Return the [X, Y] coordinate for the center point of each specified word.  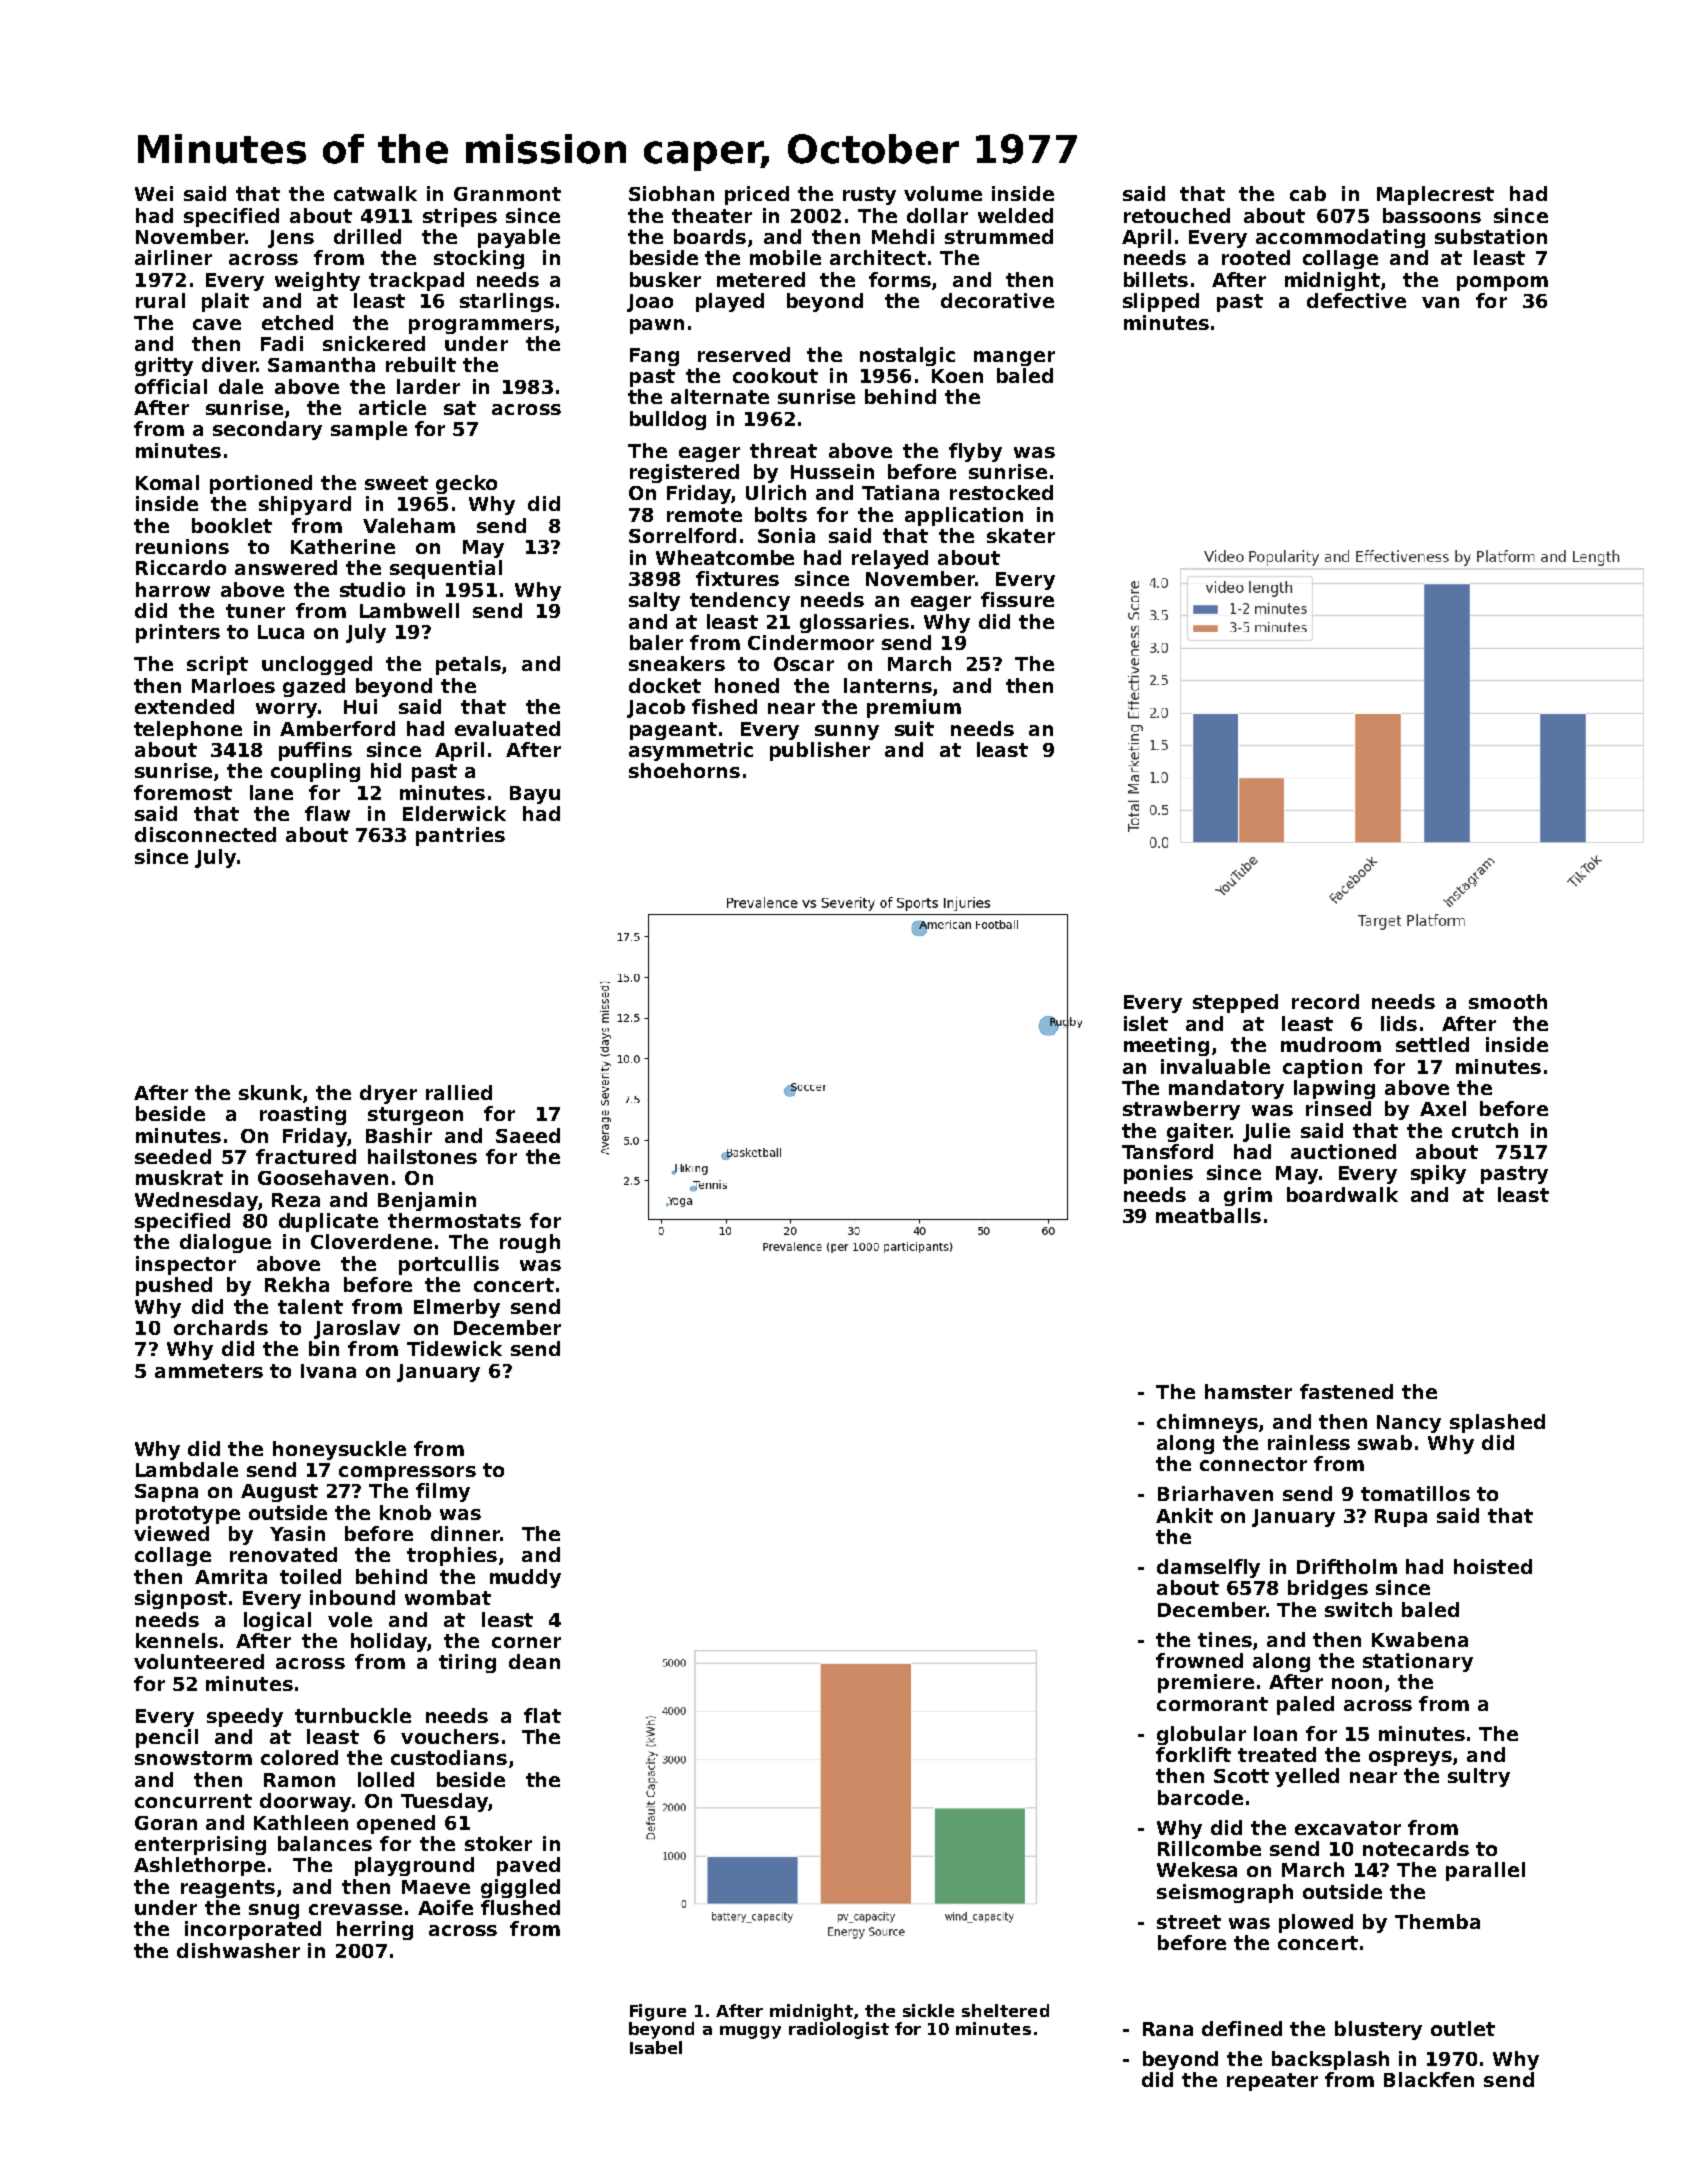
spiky [1438, 1174]
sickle [928, 2010]
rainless [1309, 1442]
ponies [1158, 1174]
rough [530, 1243]
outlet [1463, 2028]
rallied [459, 1092]
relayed [890, 559]
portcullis [449, 1265]
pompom [1502, 283]
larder [428, 386]
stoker [498, 1843]
